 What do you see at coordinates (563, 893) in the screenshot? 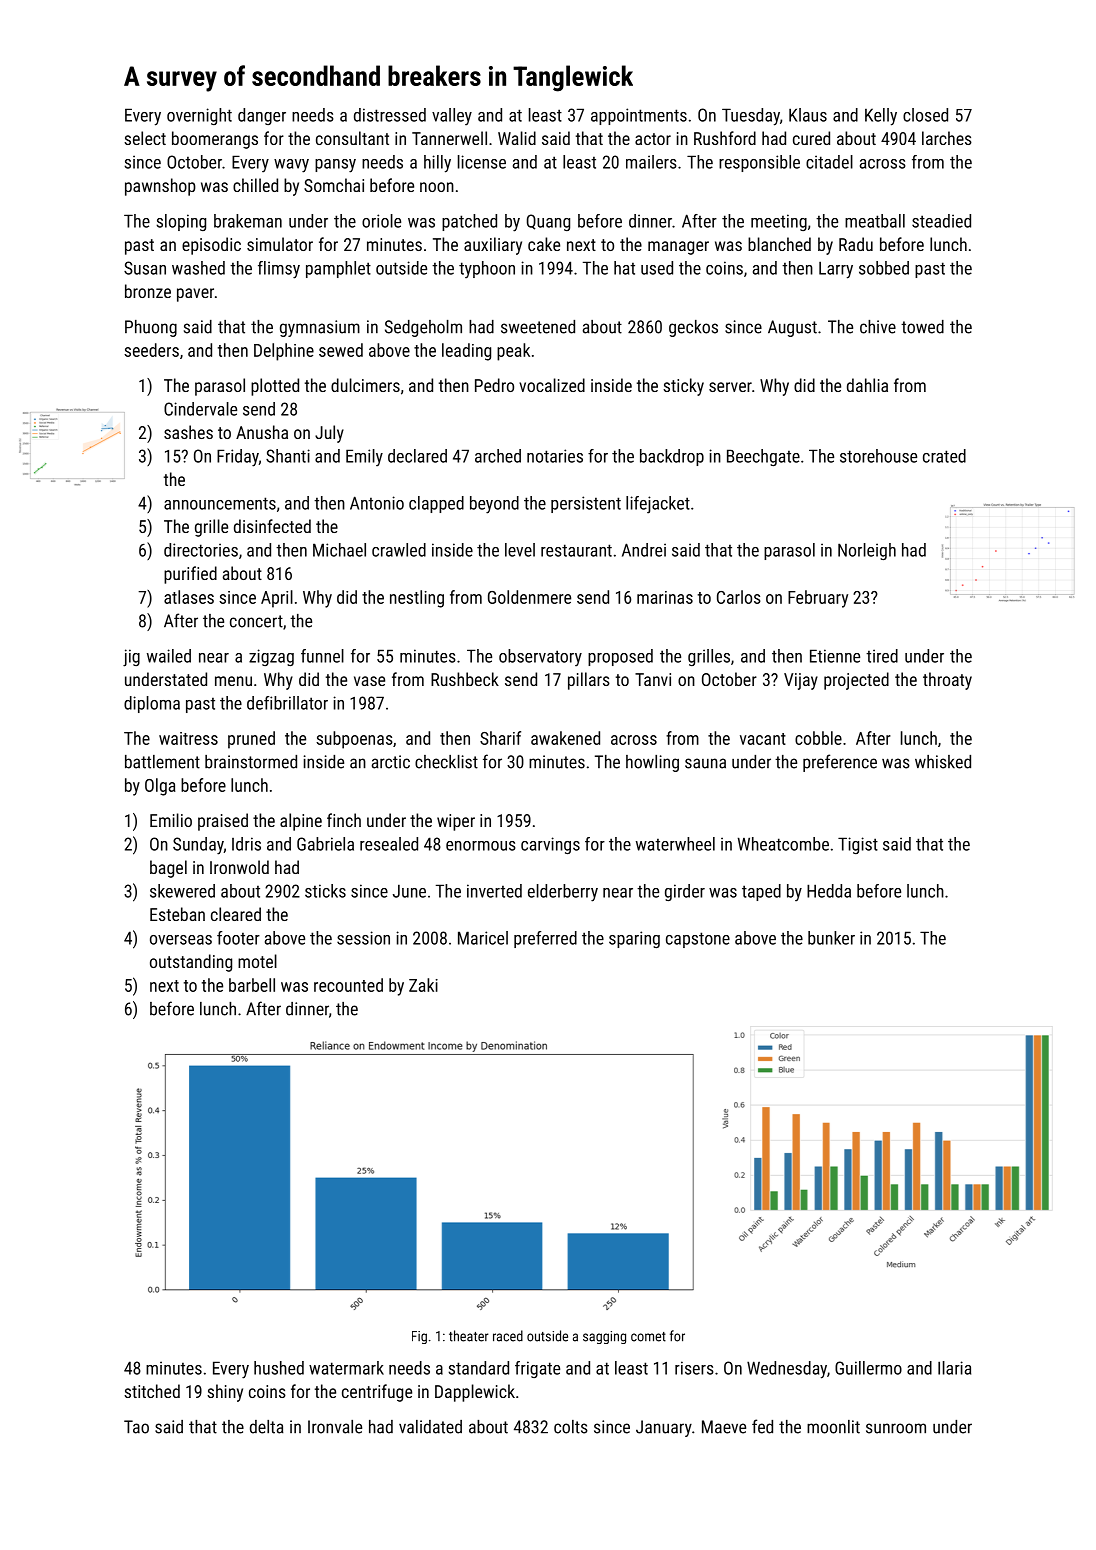
I see `elderberry` at bounding box center [563, 893].
